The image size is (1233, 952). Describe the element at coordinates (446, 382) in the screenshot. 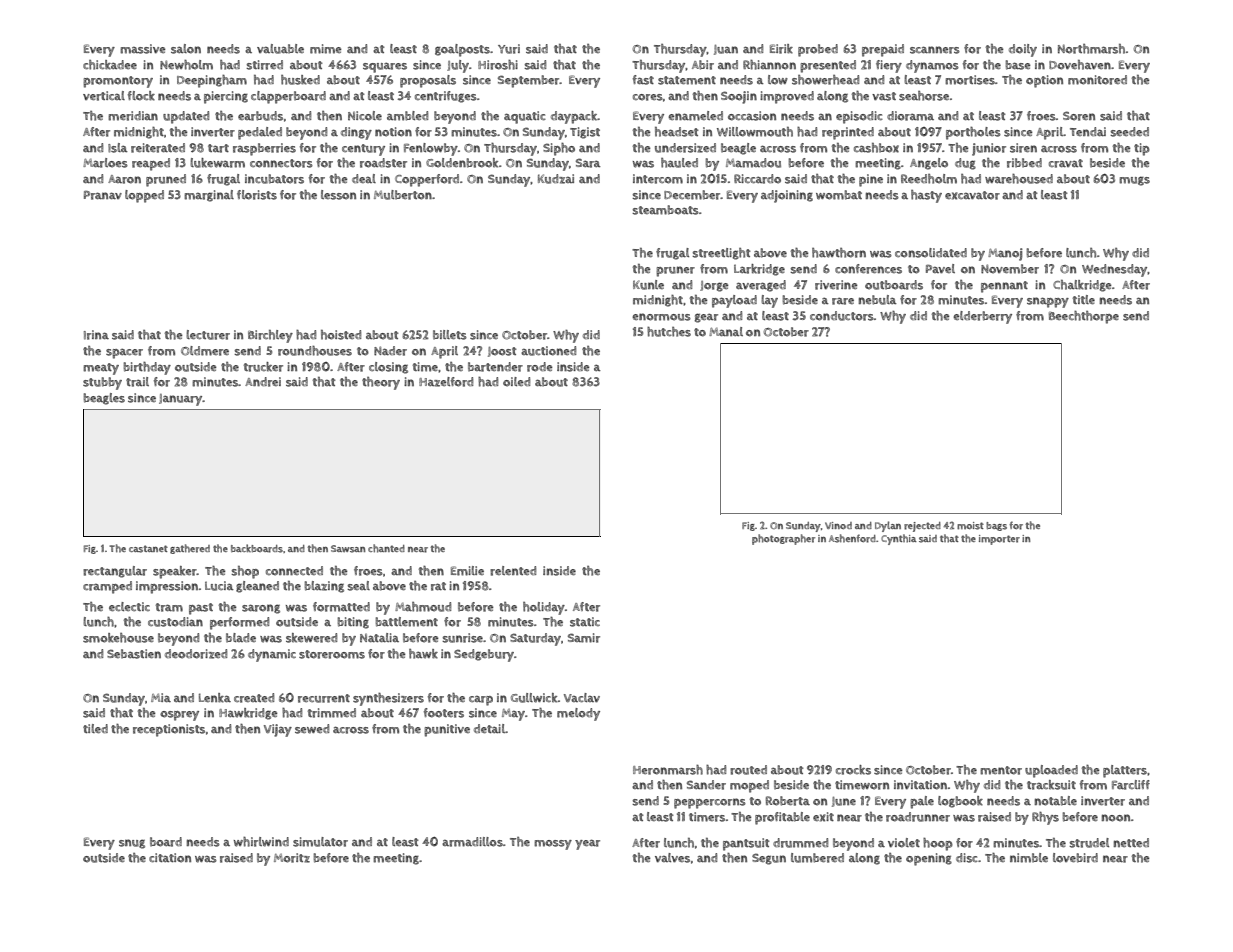

I see `Hazelford` at that location.
